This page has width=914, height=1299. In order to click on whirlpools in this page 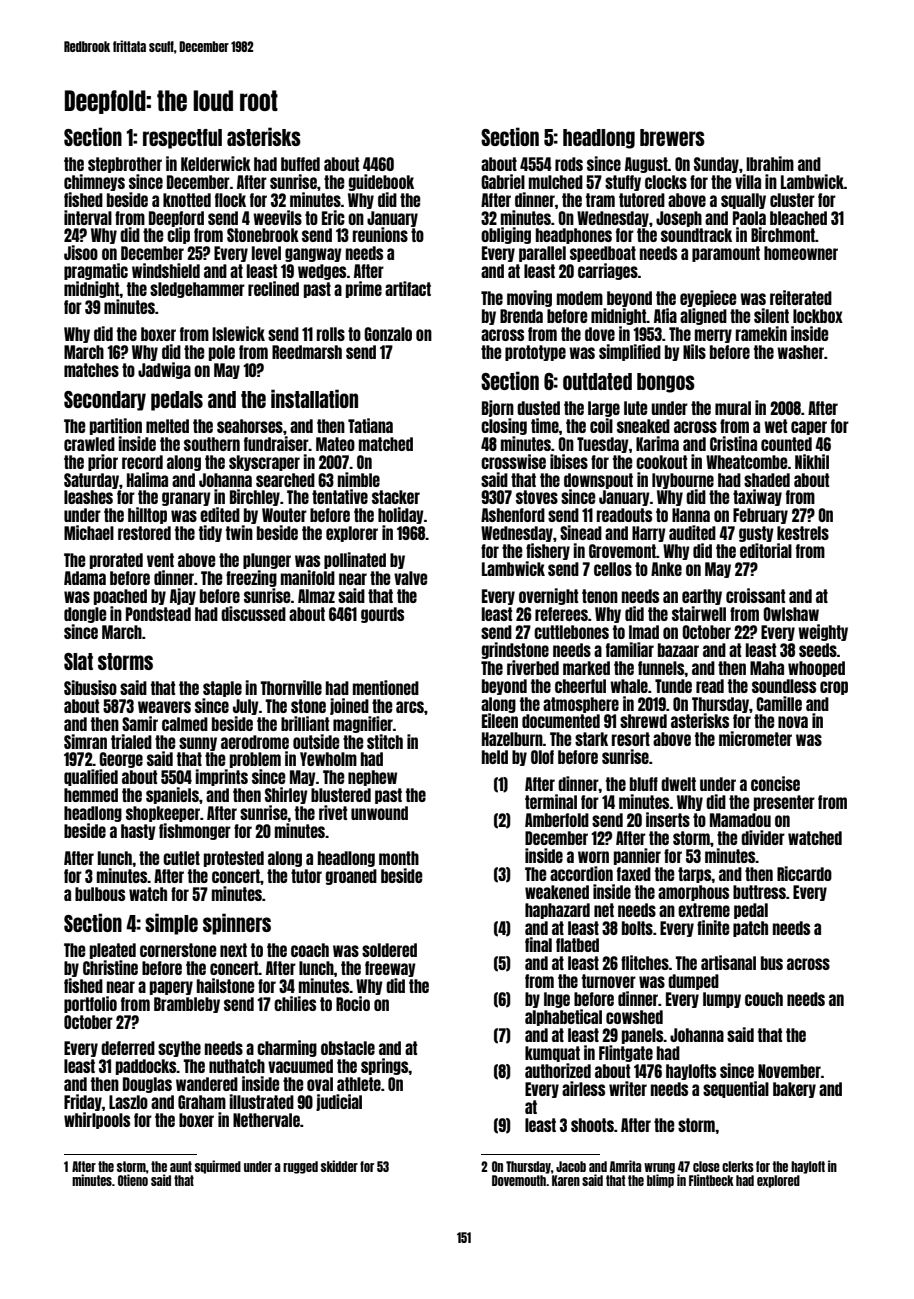, I will do `click(97, 1120)`.
